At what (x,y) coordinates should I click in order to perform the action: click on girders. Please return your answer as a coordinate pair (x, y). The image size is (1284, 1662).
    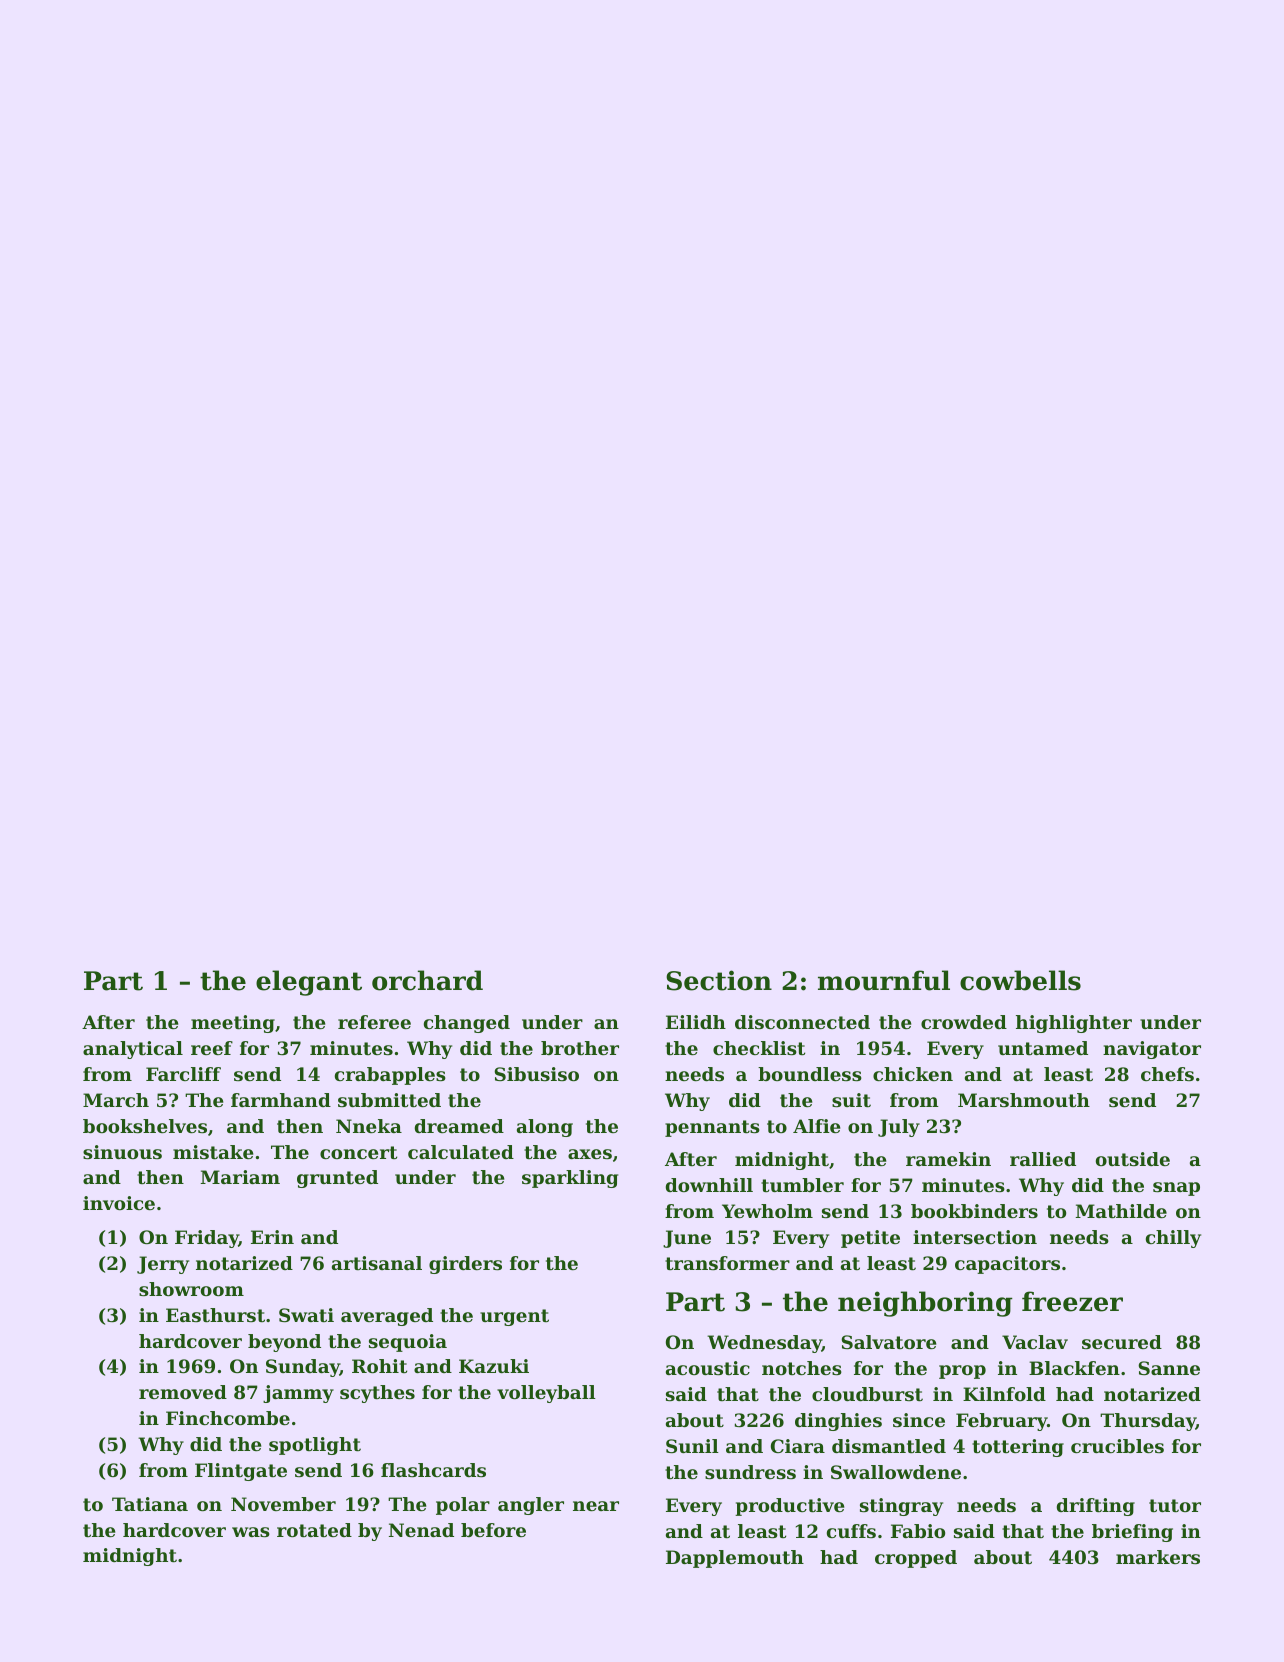
    Looking at the image, I should click on (465, 1265).
